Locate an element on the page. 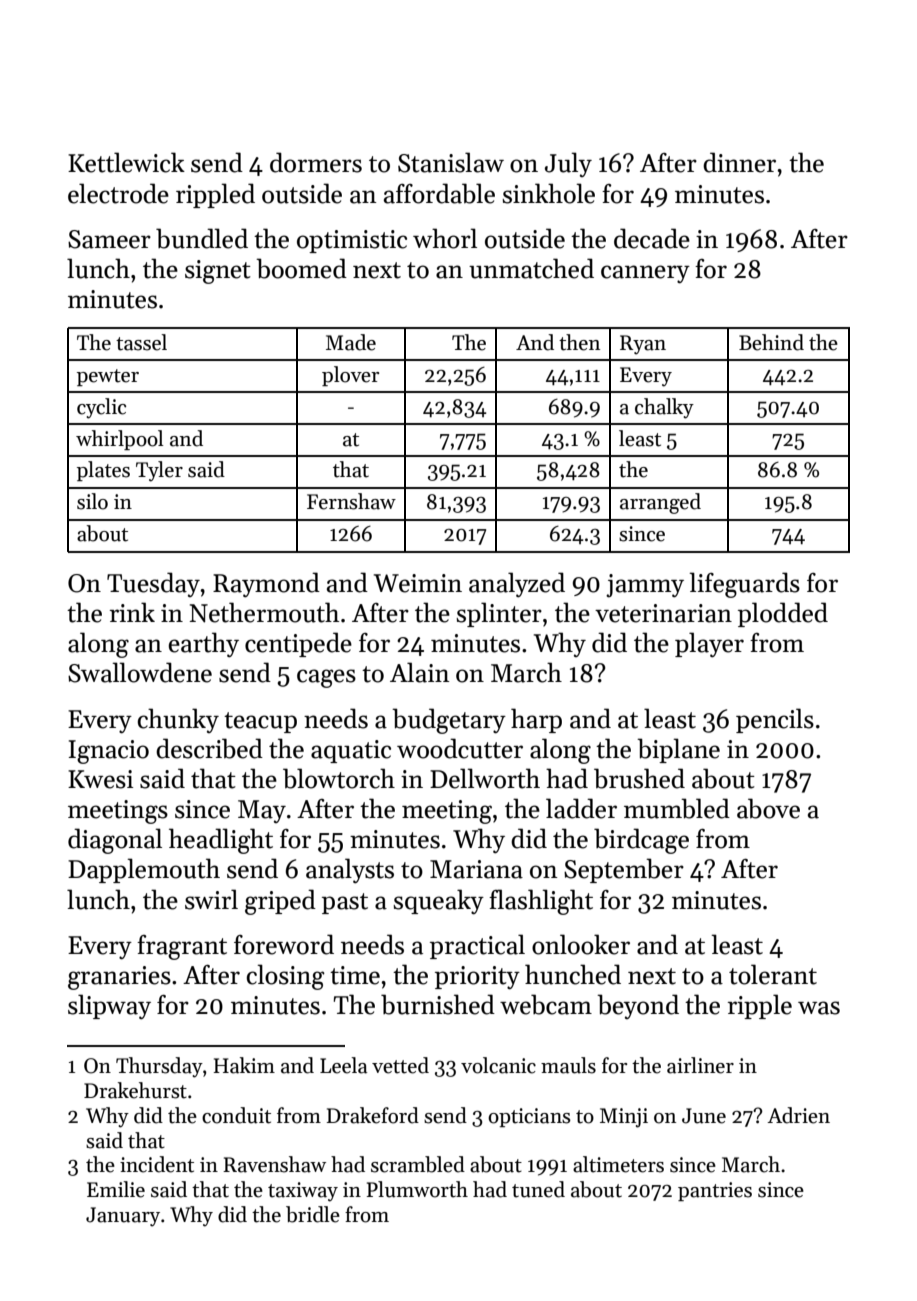 The width and height of the page is (917, 1301). fragrant is located at coordinates (182, 947).
